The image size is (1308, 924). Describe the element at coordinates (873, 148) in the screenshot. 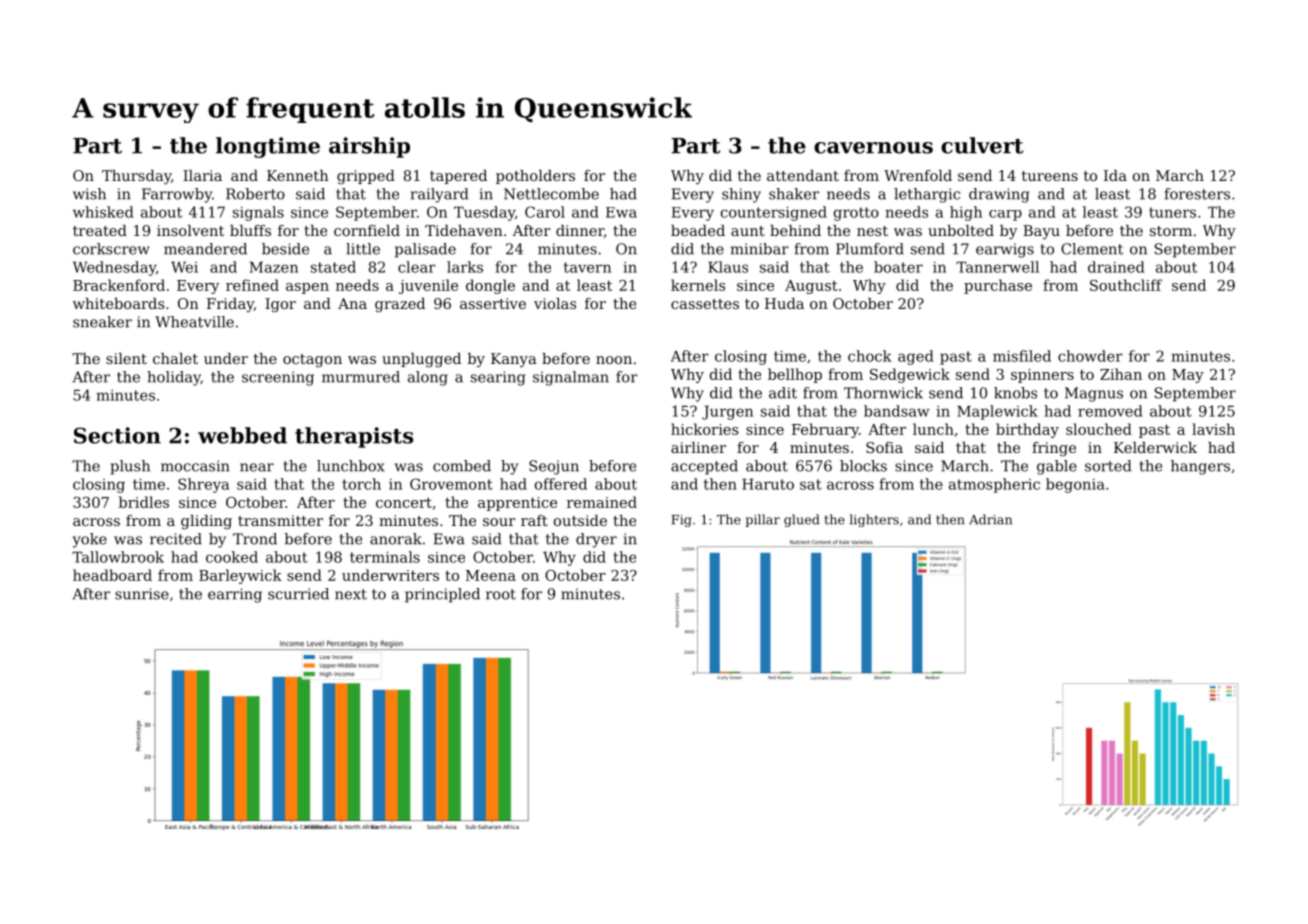

I see `cavernous` at that location.
